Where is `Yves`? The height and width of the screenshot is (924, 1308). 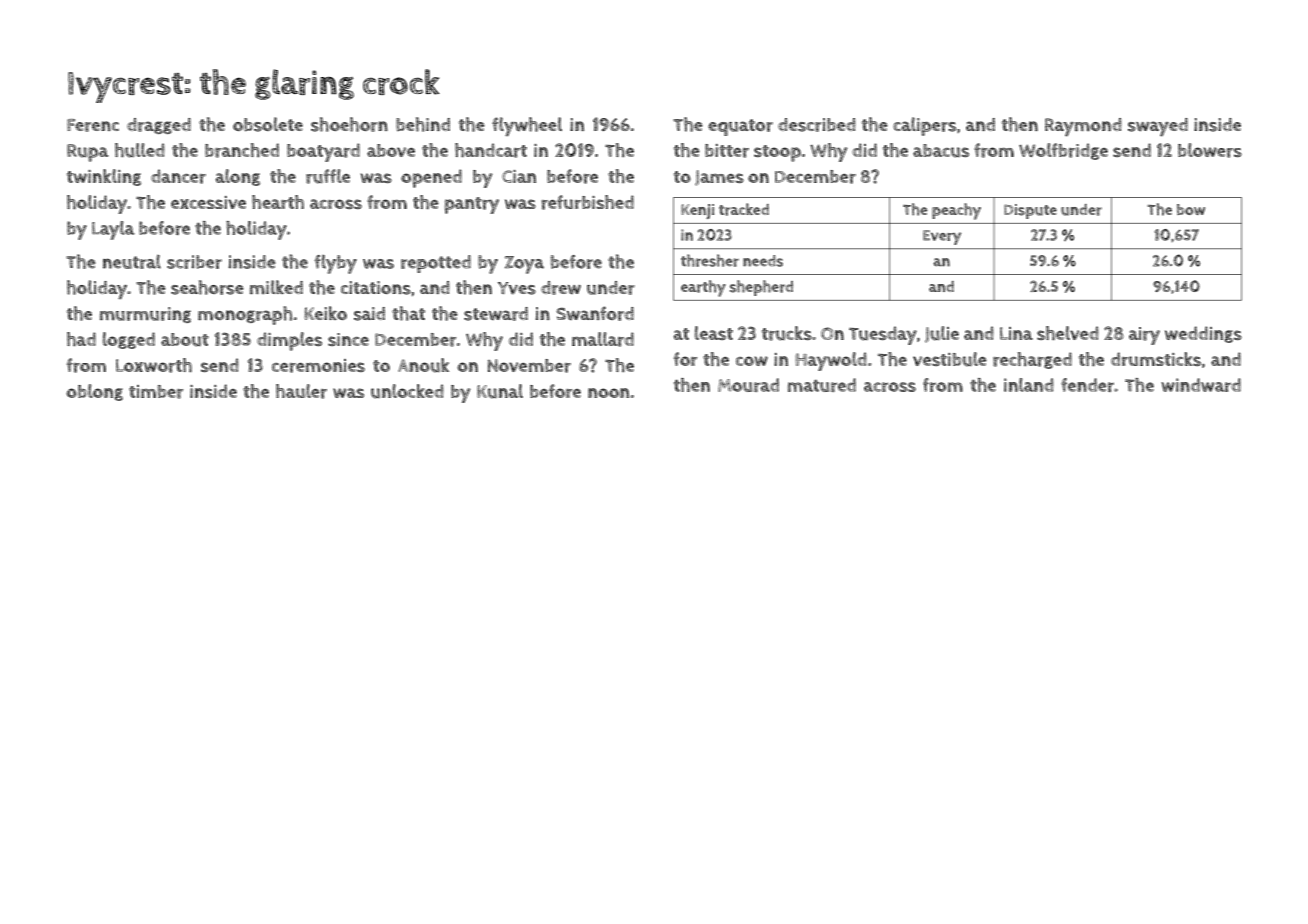 Yves is located at coordinates (517, 288).
